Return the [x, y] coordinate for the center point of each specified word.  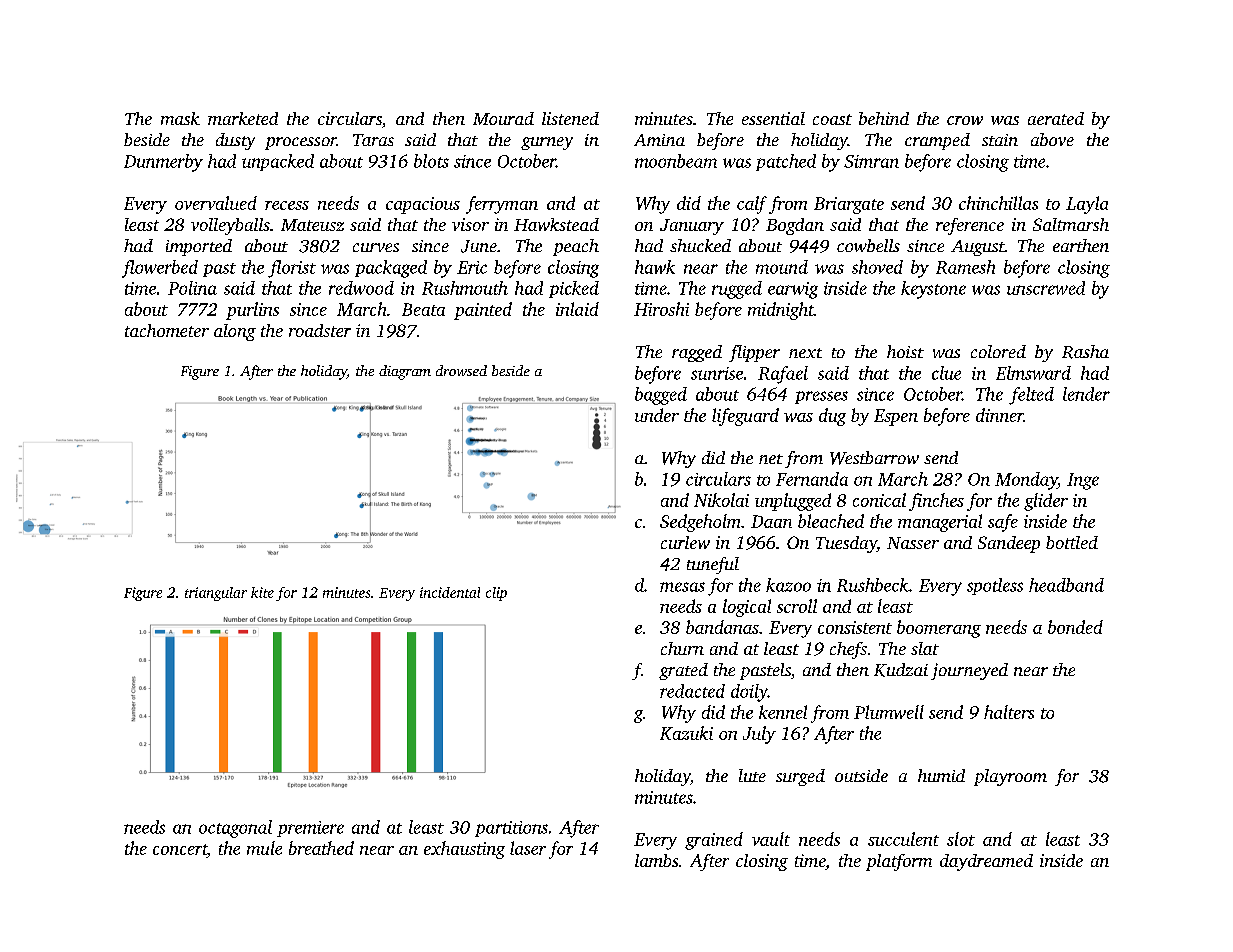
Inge [1083, 481]
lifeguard [745, 417]
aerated [1056, 118]
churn [682, 648]
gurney [547, 143]
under [657, 415]
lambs [656, 860]
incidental [450, 592]
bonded [1075, 627]
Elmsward [1033, 373]
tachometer [167, 330]
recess [287, 205]
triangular [216, 594]
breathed [321, 848]
